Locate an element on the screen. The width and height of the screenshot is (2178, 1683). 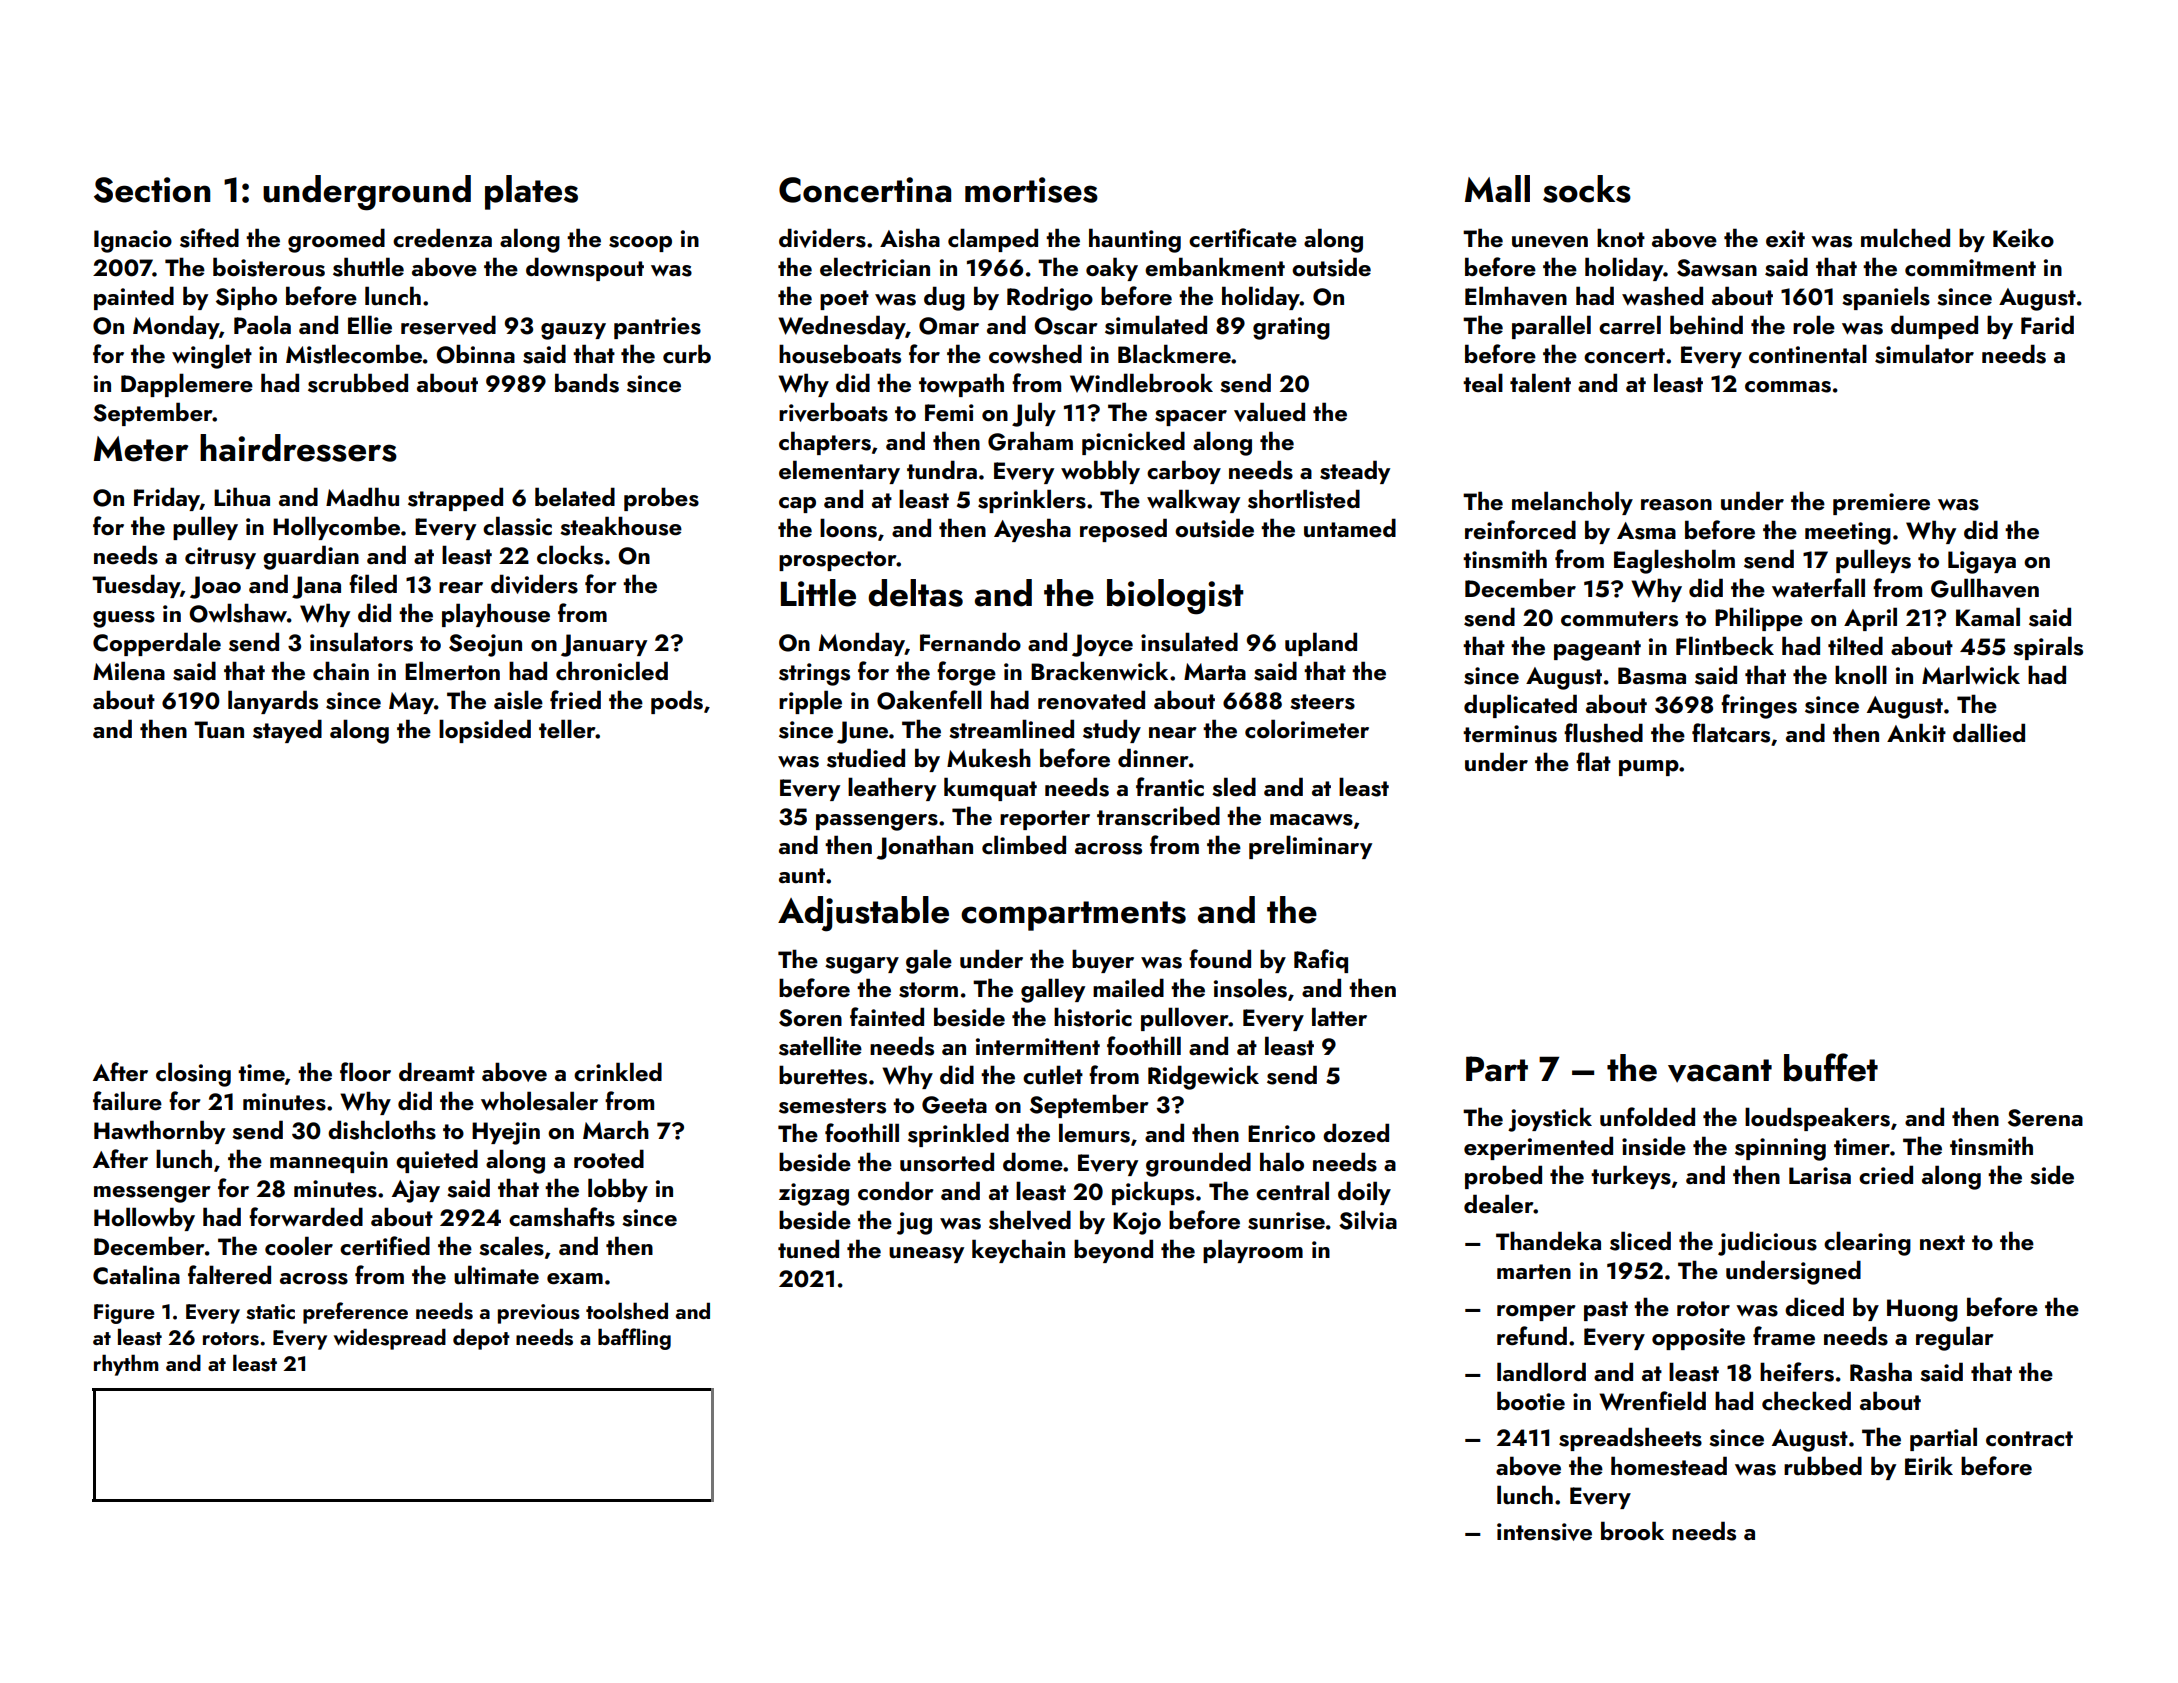
Serena is located at coordinates (2045, 1118).
